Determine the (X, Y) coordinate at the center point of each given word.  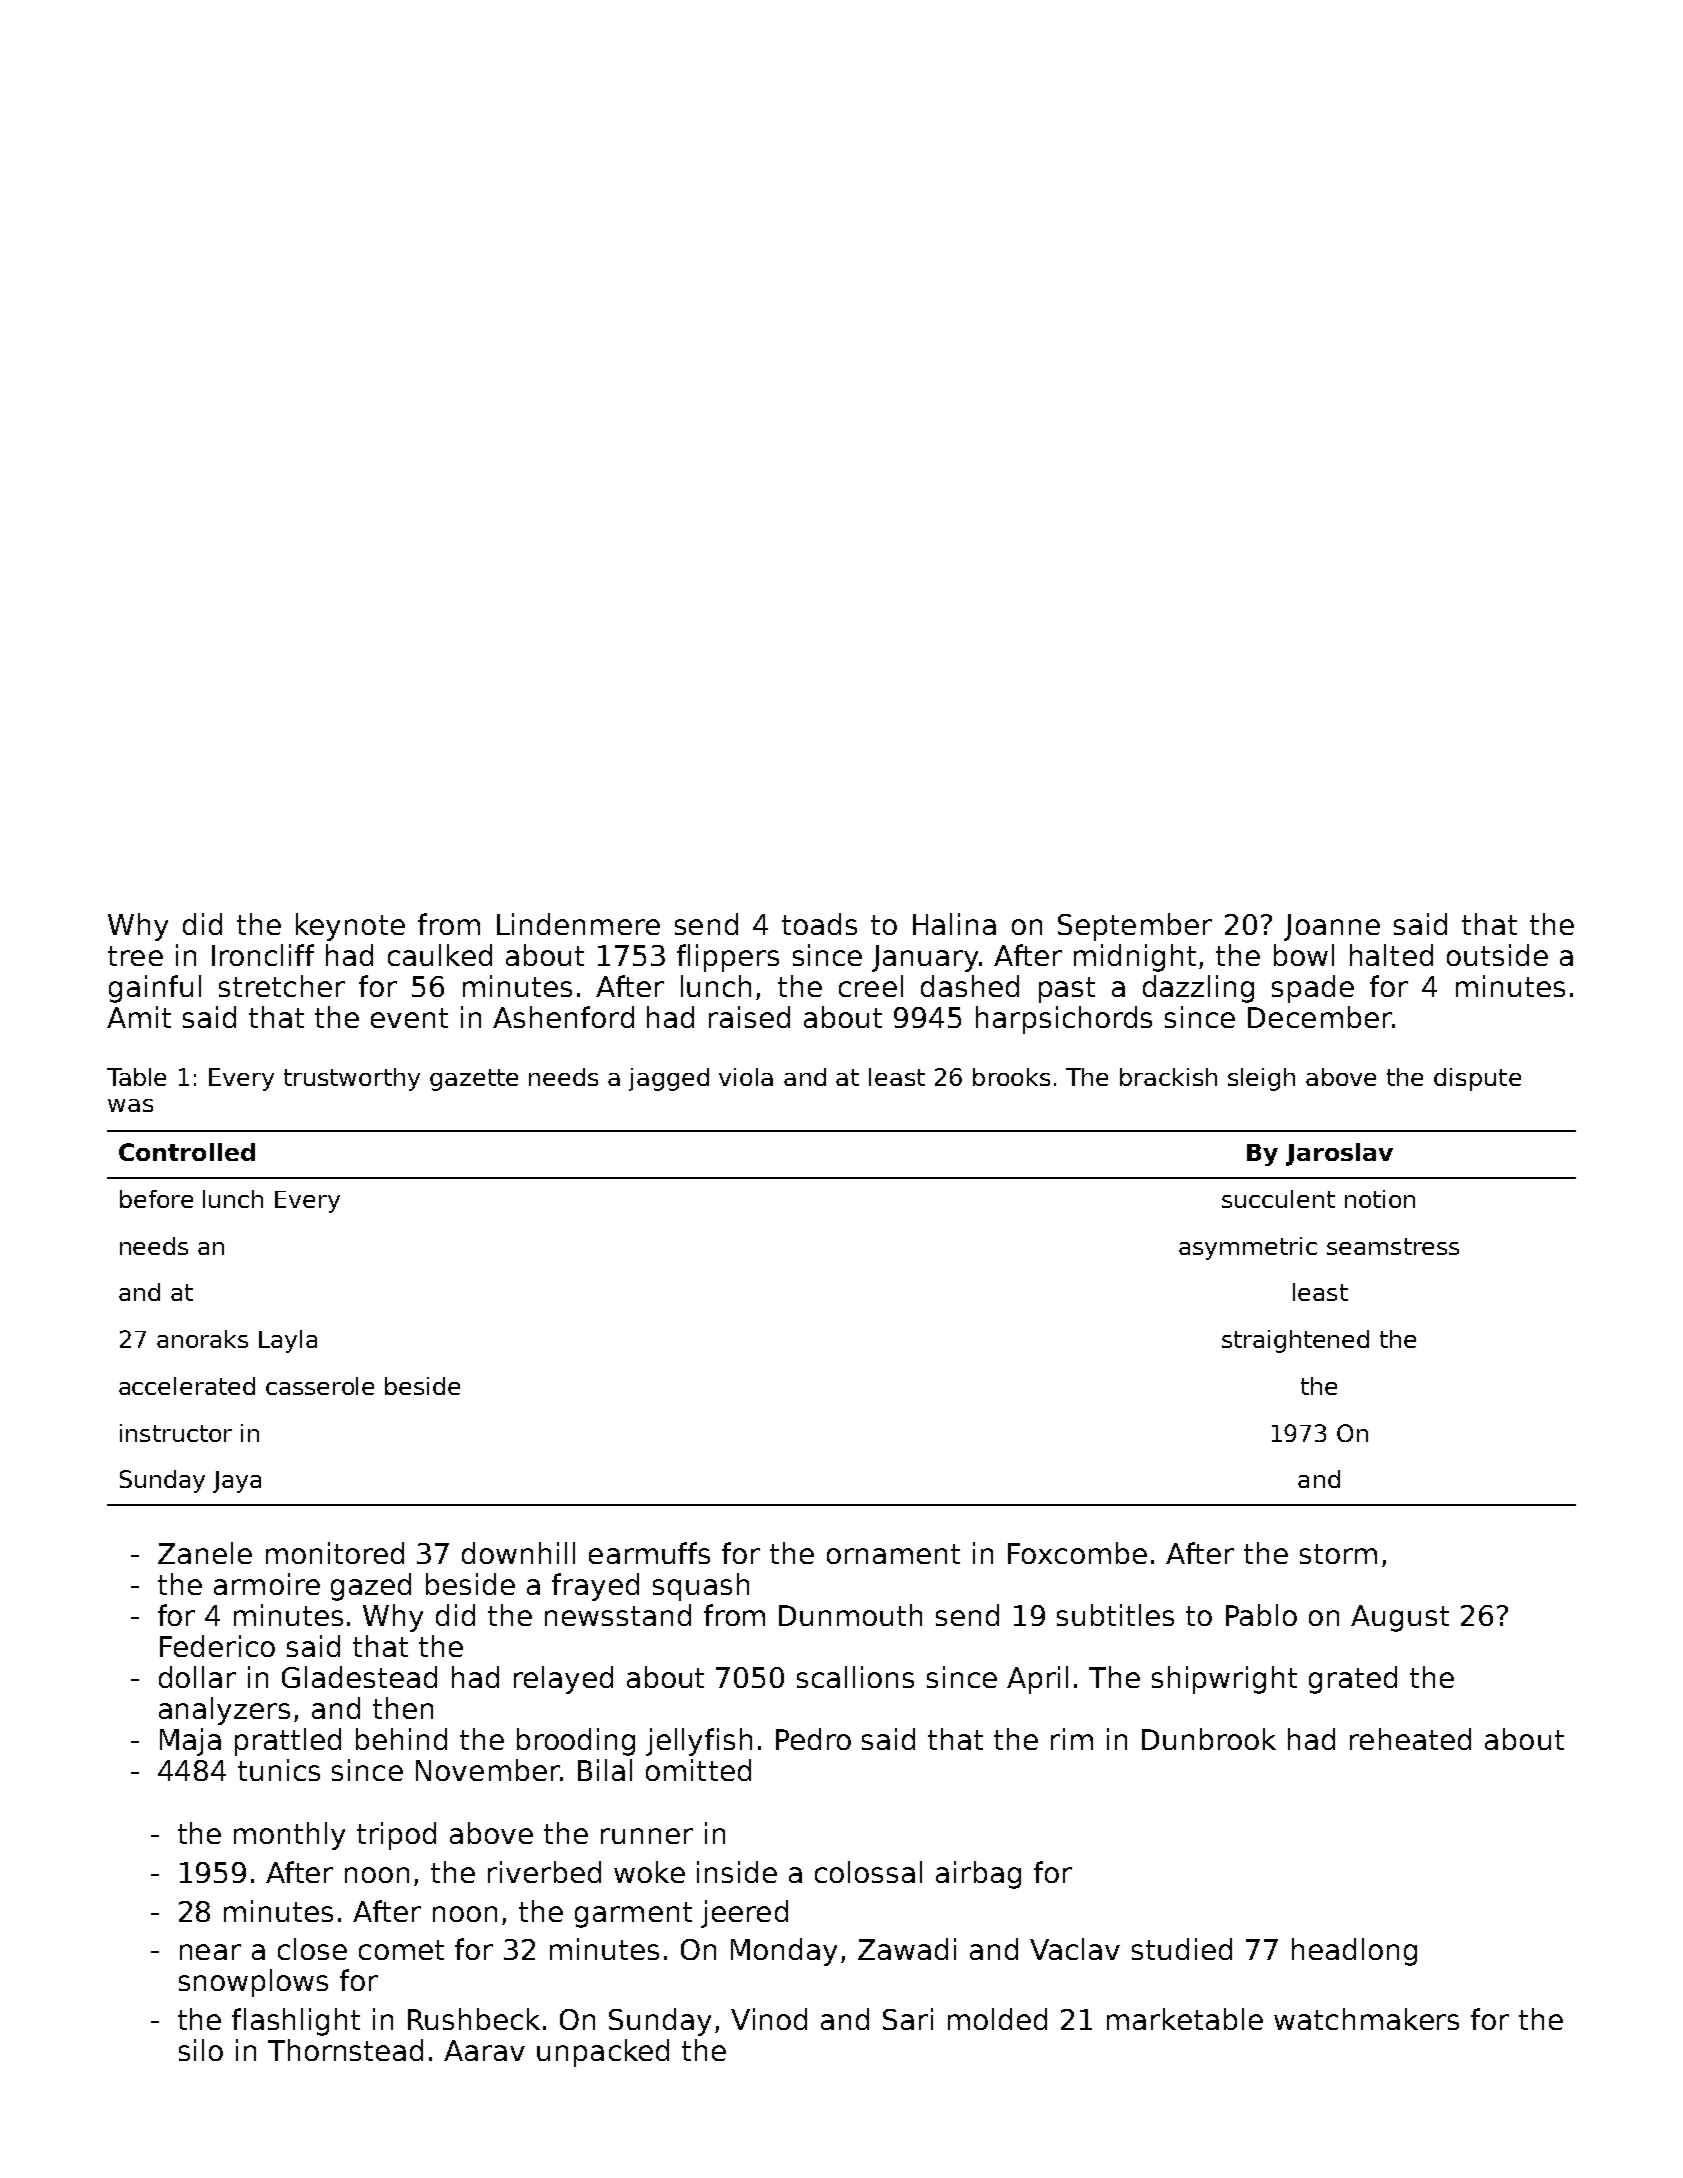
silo (201, 2050)
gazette (474, 1080)
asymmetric (1248, 1248)
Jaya (237, 1482)
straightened (1295, 1341)
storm (1338, 1554)
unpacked (603, 2053)
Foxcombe (1077, 1553)
